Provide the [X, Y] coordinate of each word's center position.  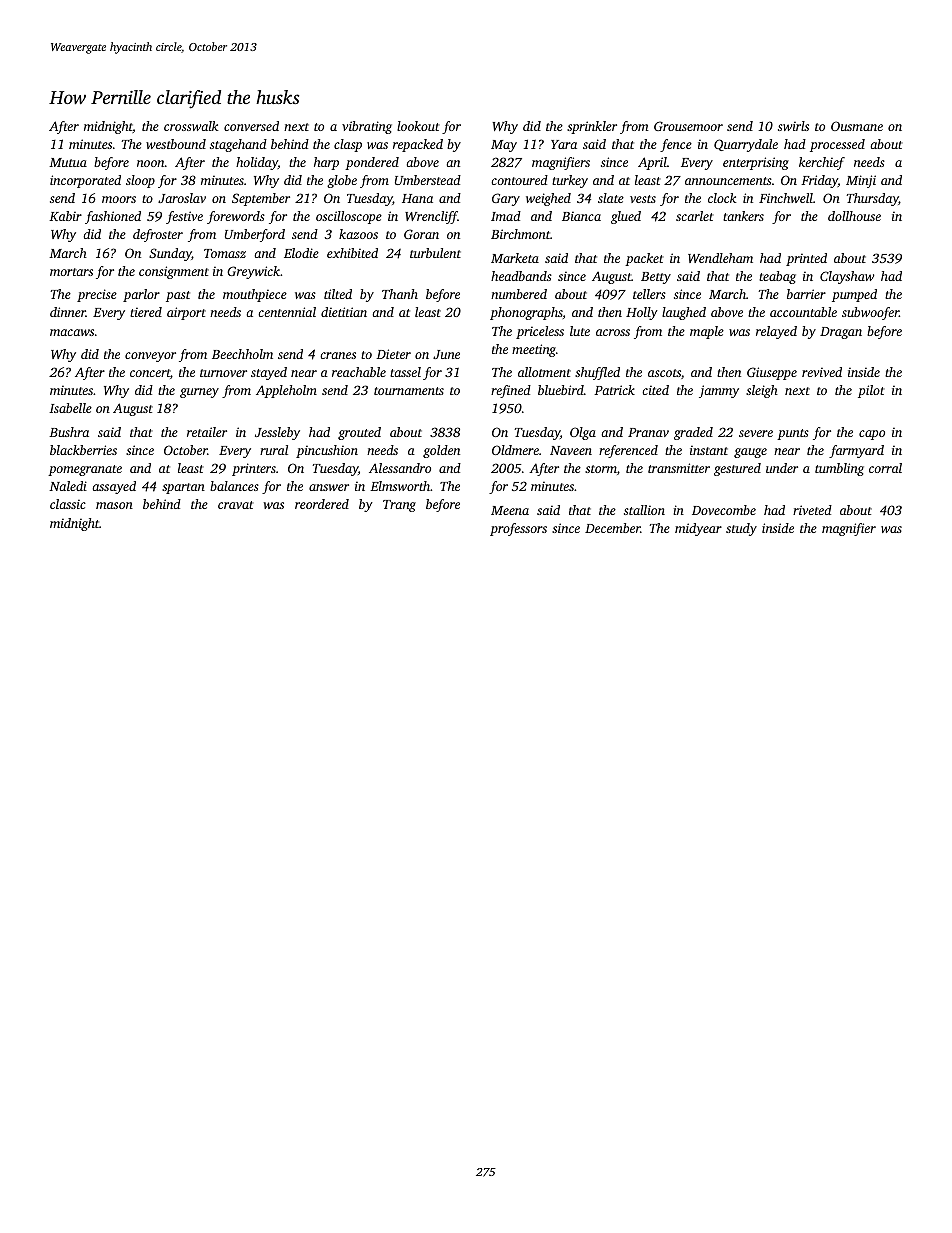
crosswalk [191, 126]
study [741, 529]
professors [518, 529]
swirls [793, 126]
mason [114, 505]
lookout [418, 126]
